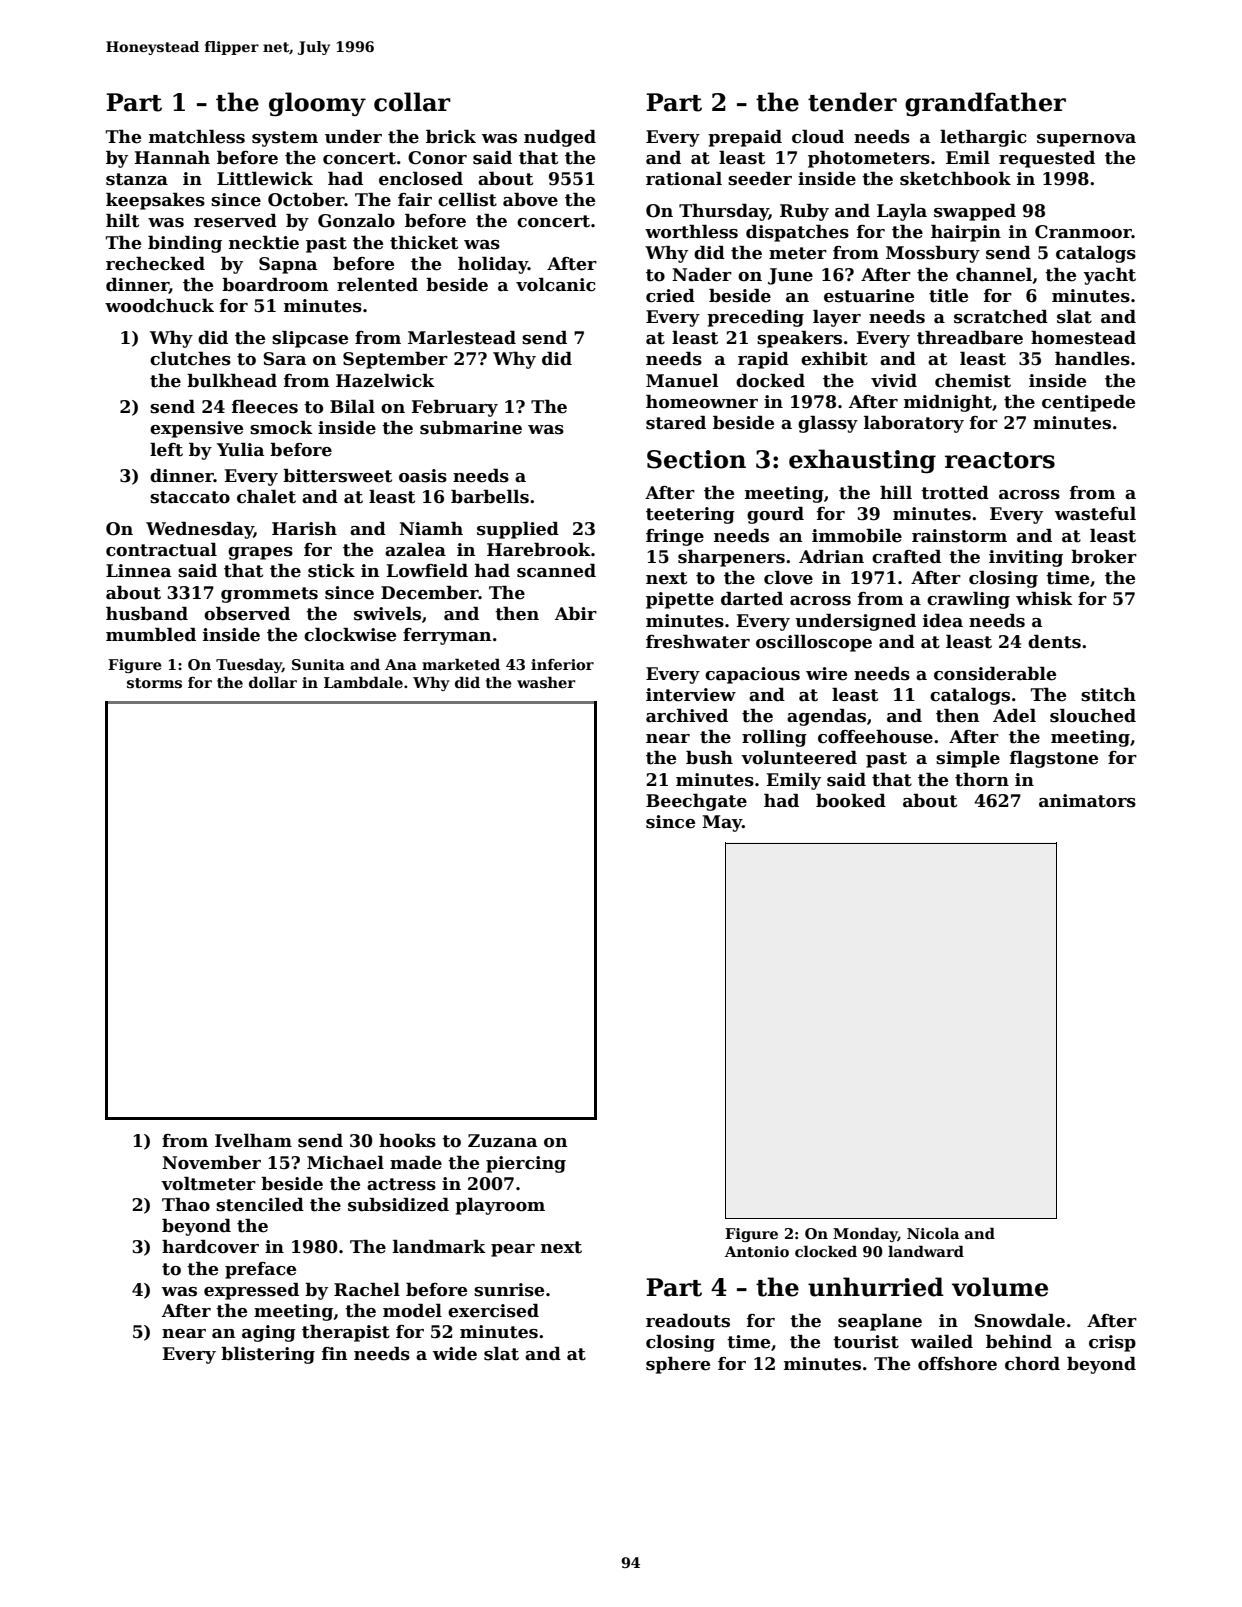  Describe the element at coordinates (985, 104) in the screenshot. I see `grandfather` at that location.
